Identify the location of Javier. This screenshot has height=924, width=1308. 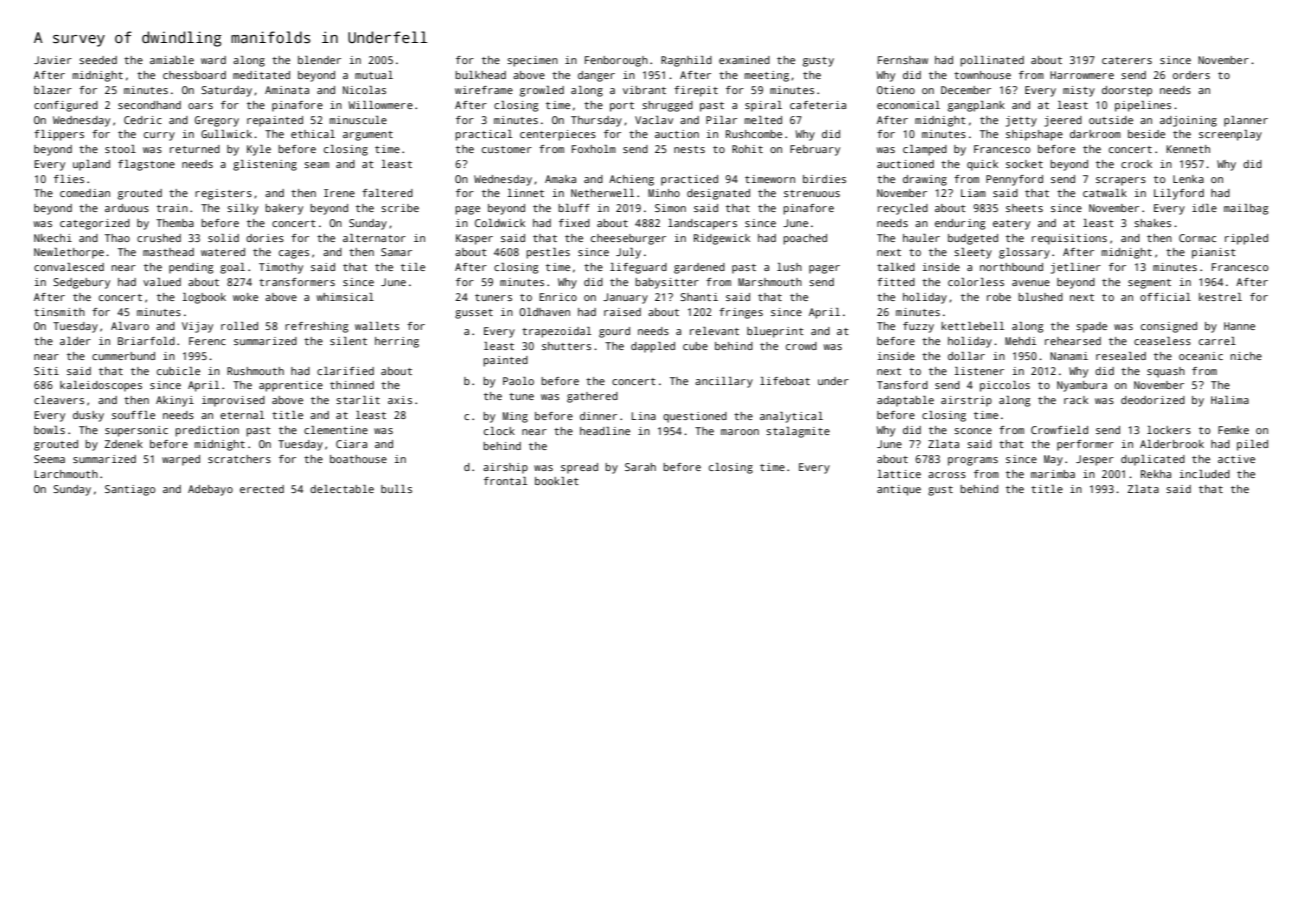
(53, 60).
